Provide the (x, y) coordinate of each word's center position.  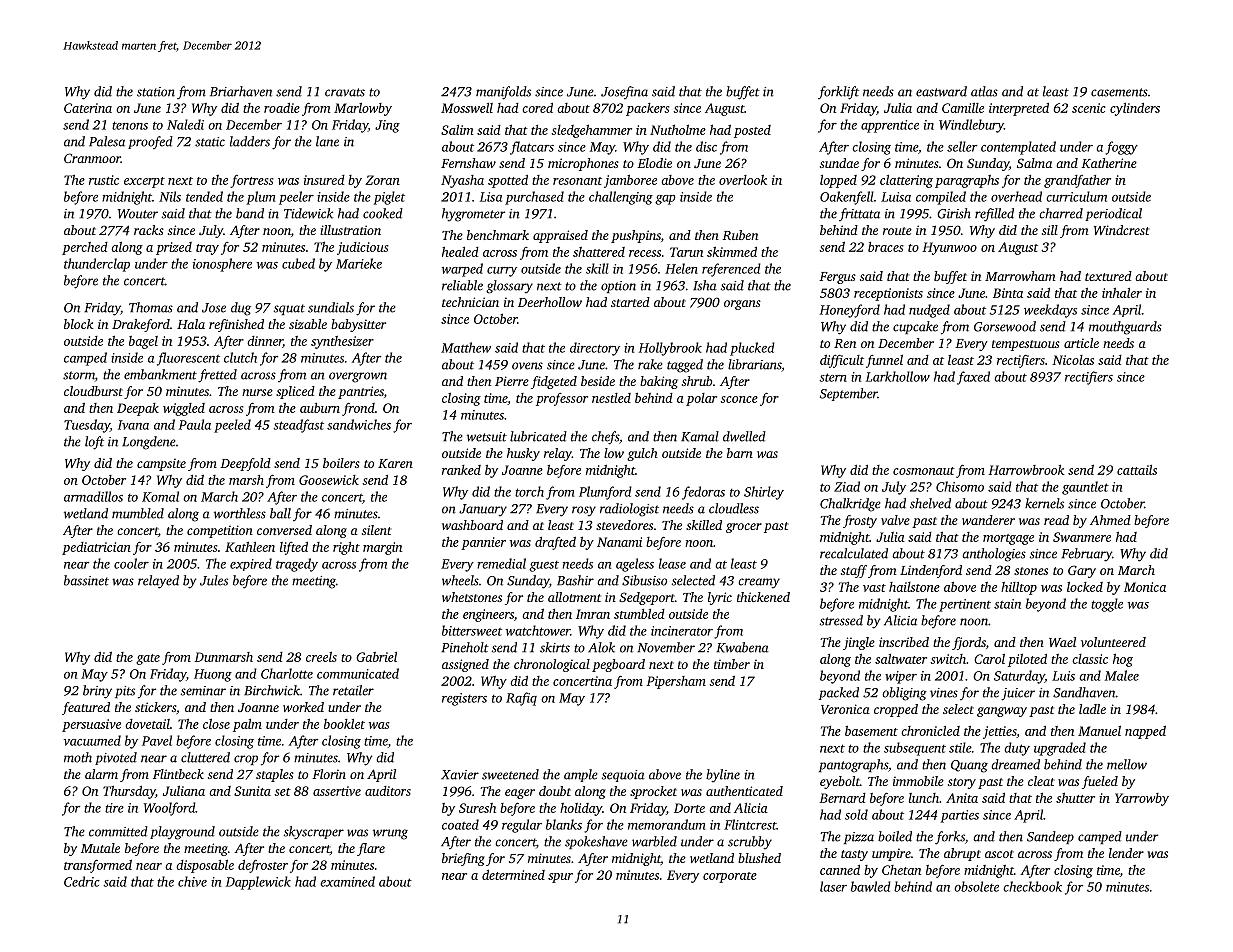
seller (962, 146)
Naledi (185, 124)
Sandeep (1050, 837)
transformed (98, 866)
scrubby (750, 843)
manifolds (503, 93)
